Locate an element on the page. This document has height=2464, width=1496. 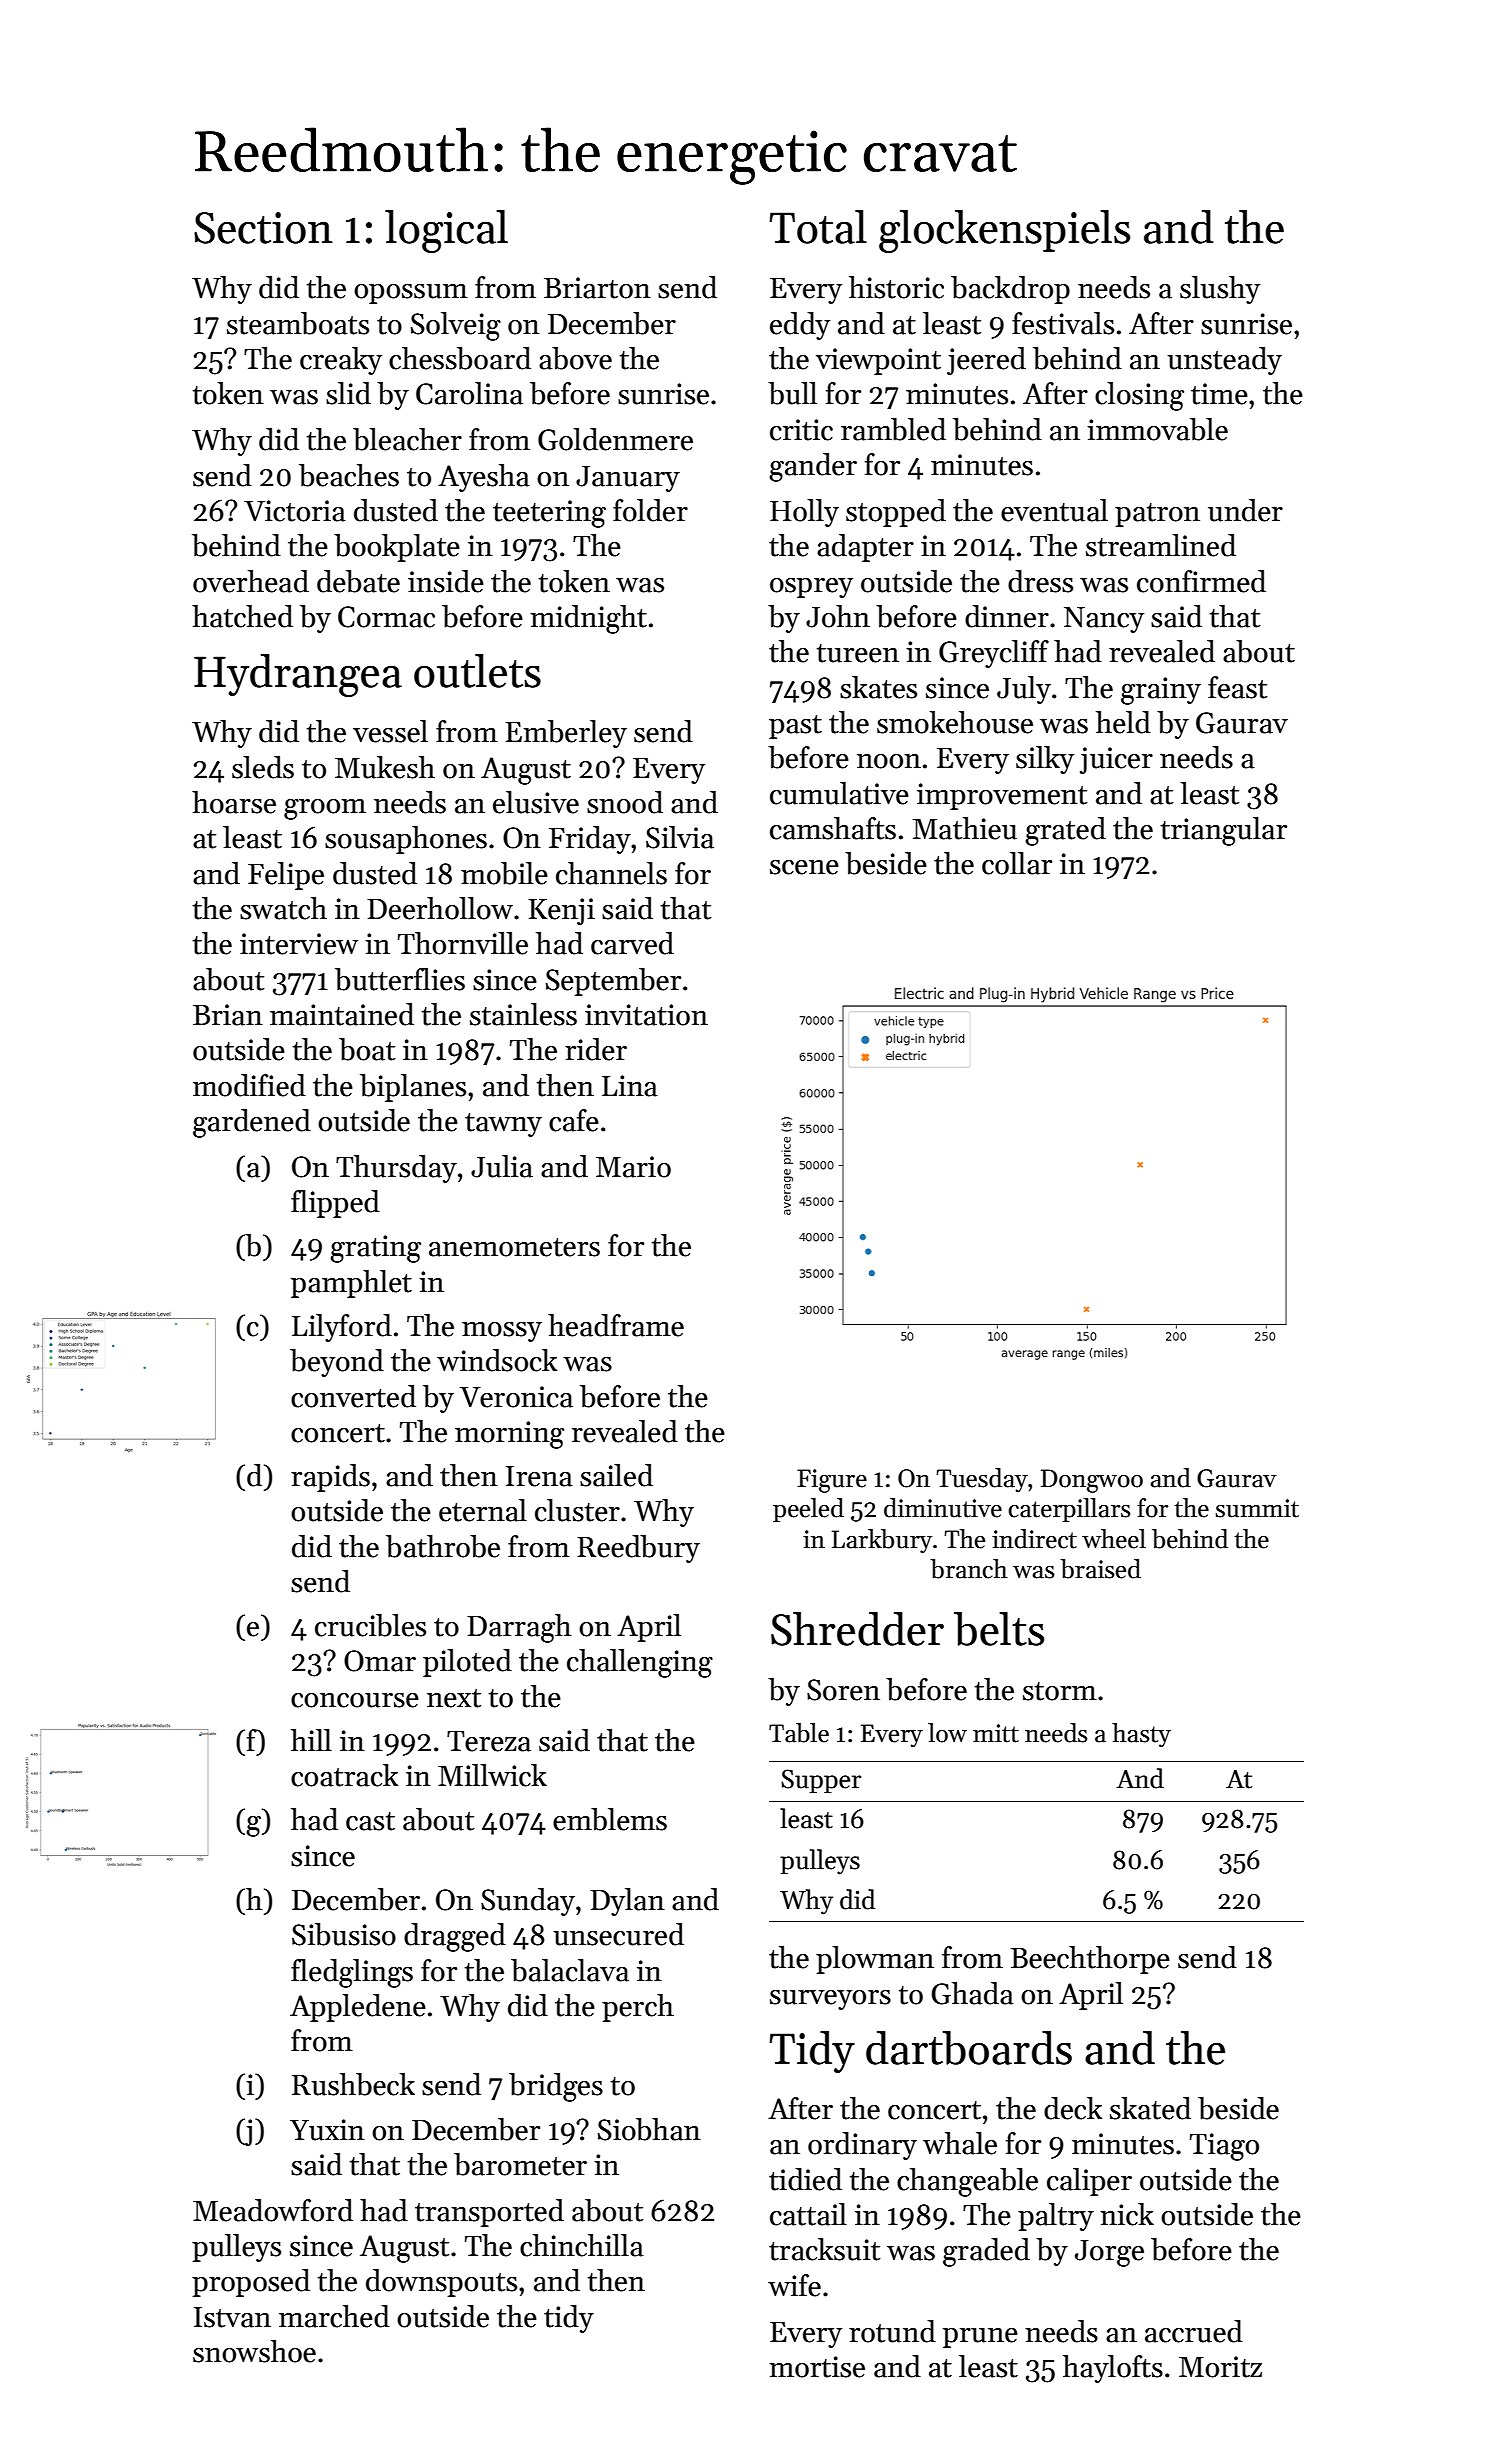
downspouts is located at coordinates (441, 2283).
